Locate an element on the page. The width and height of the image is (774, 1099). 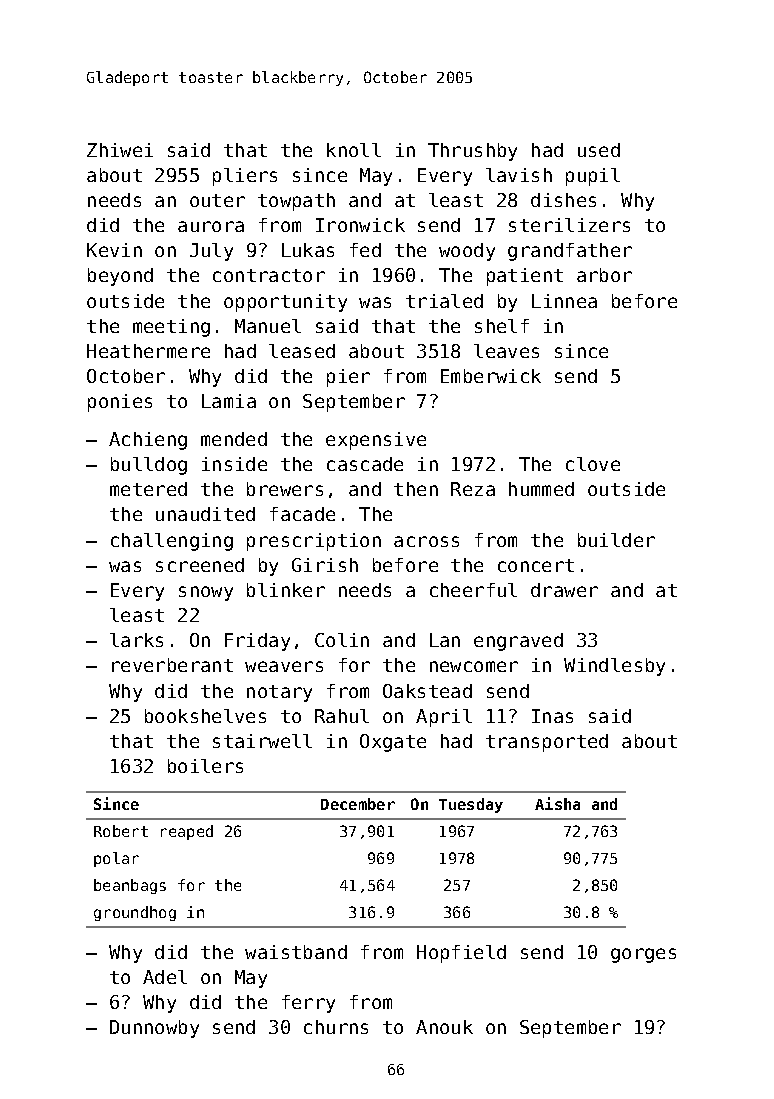
Dunnowby is located at coordinates (154, 1029).
